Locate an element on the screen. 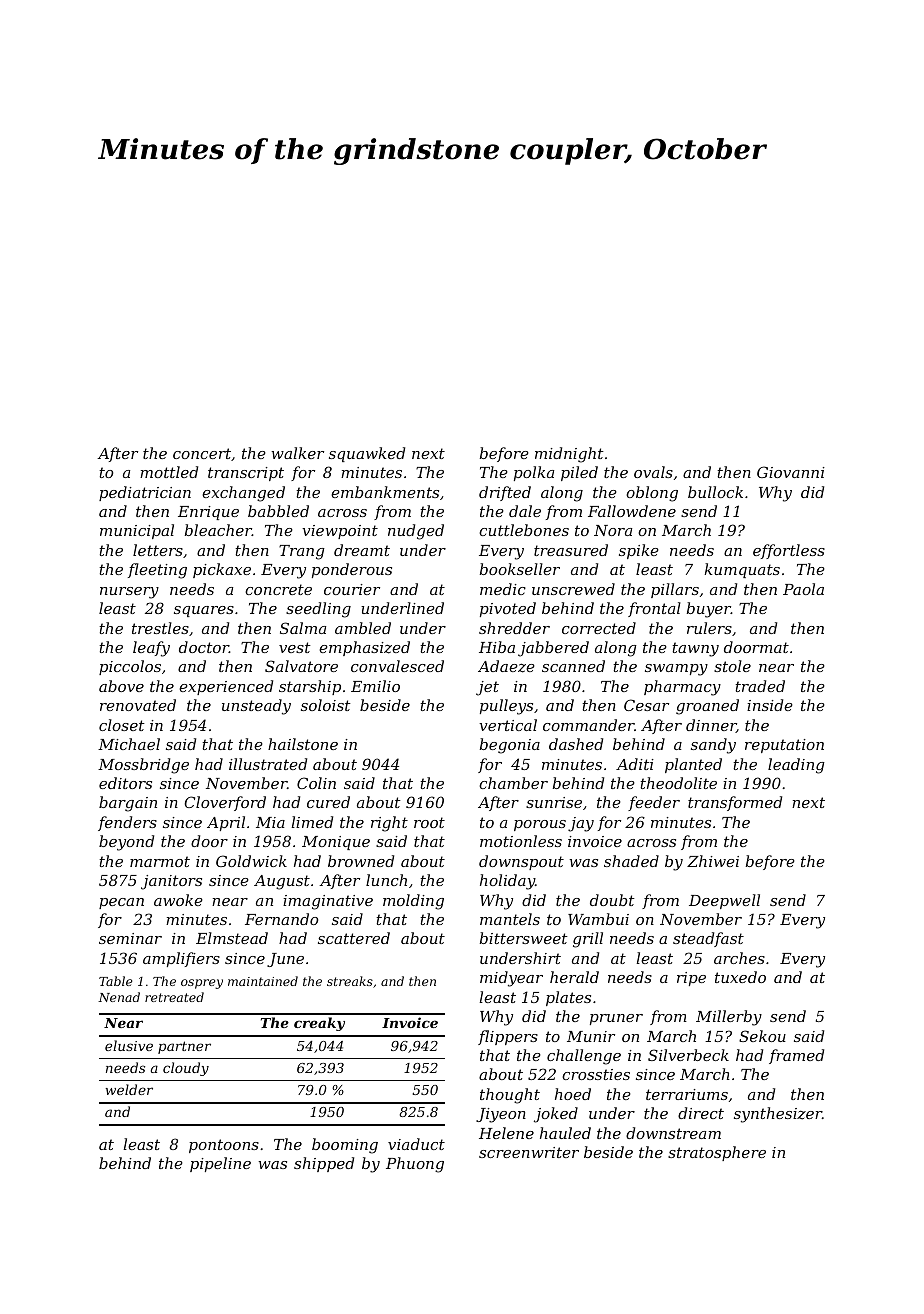 This screenshot has height=1314, width=924. Deepwell is located at coordinates (724, 901).
